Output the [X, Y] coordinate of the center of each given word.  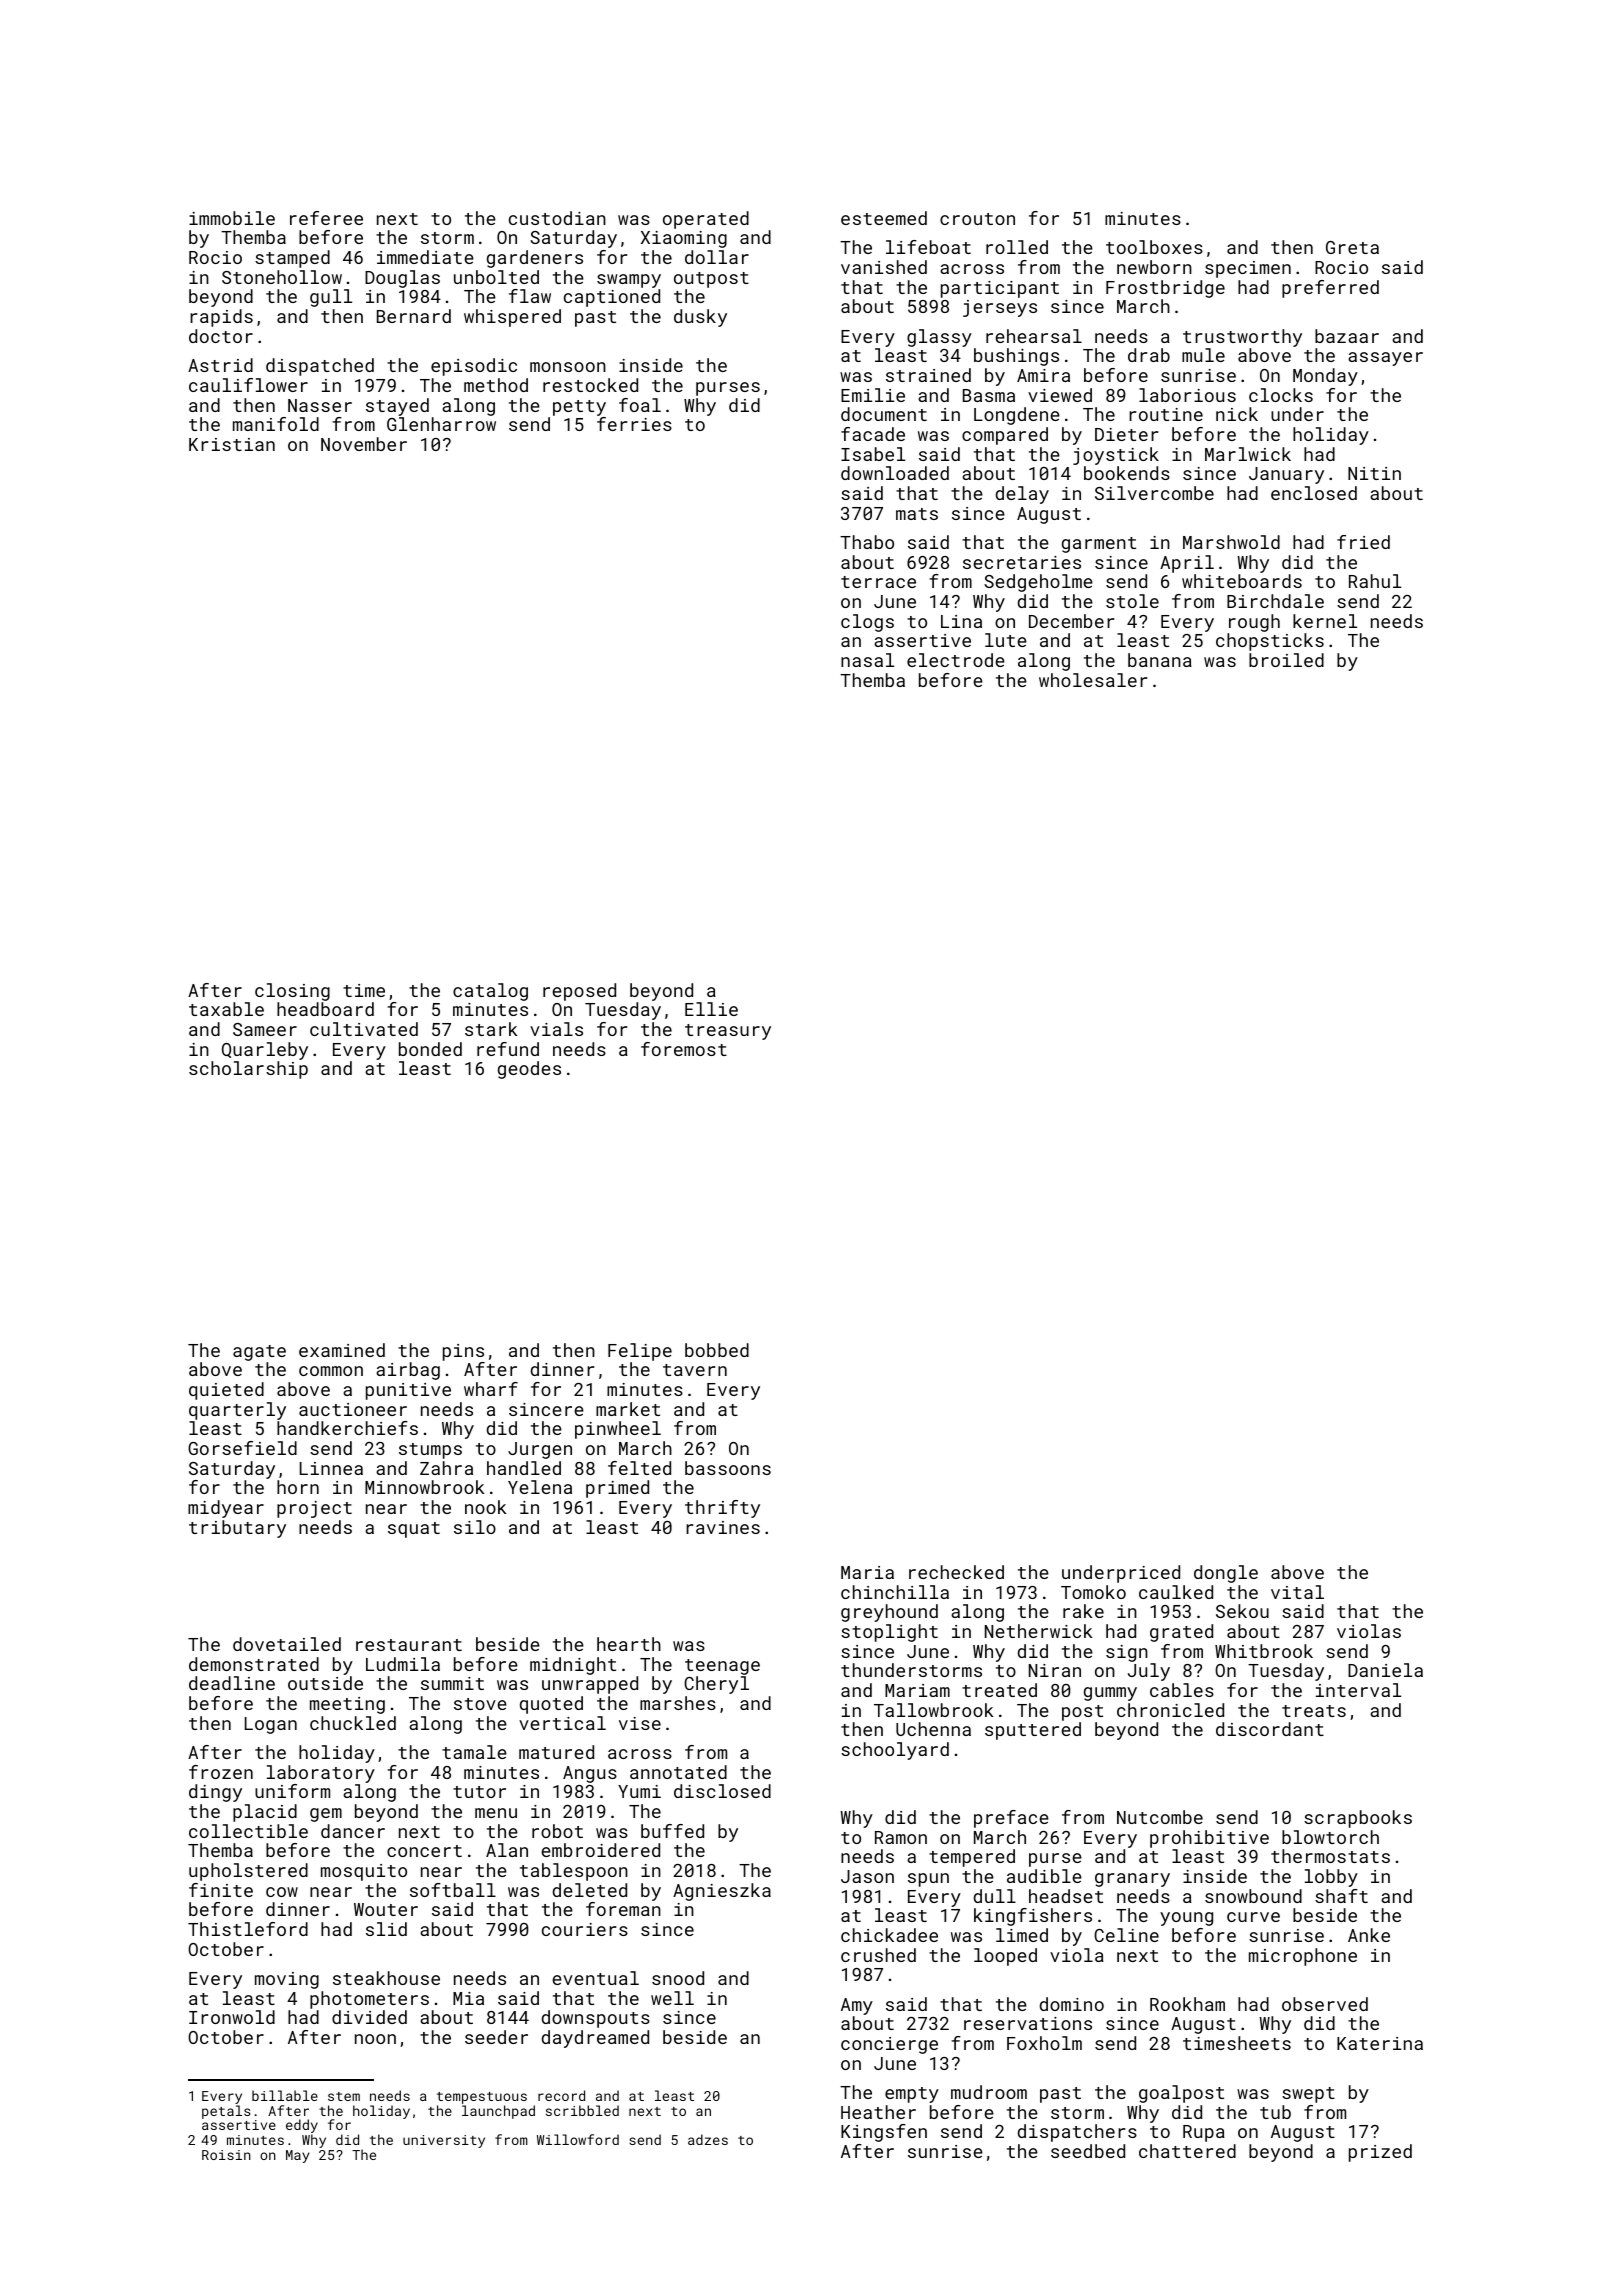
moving [287, 1980]
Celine [1126, 1935]
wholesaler [1093, 680]
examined [342, 1350]
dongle [1226, 1574]
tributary [237, 1529]
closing [292, 992]
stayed [397, 407]
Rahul [1375, 581]
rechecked [956, 1572]
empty [912, 2095]
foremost [684, 1049]
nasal [867, 660]
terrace [878, 582]
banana [1160, 660]
